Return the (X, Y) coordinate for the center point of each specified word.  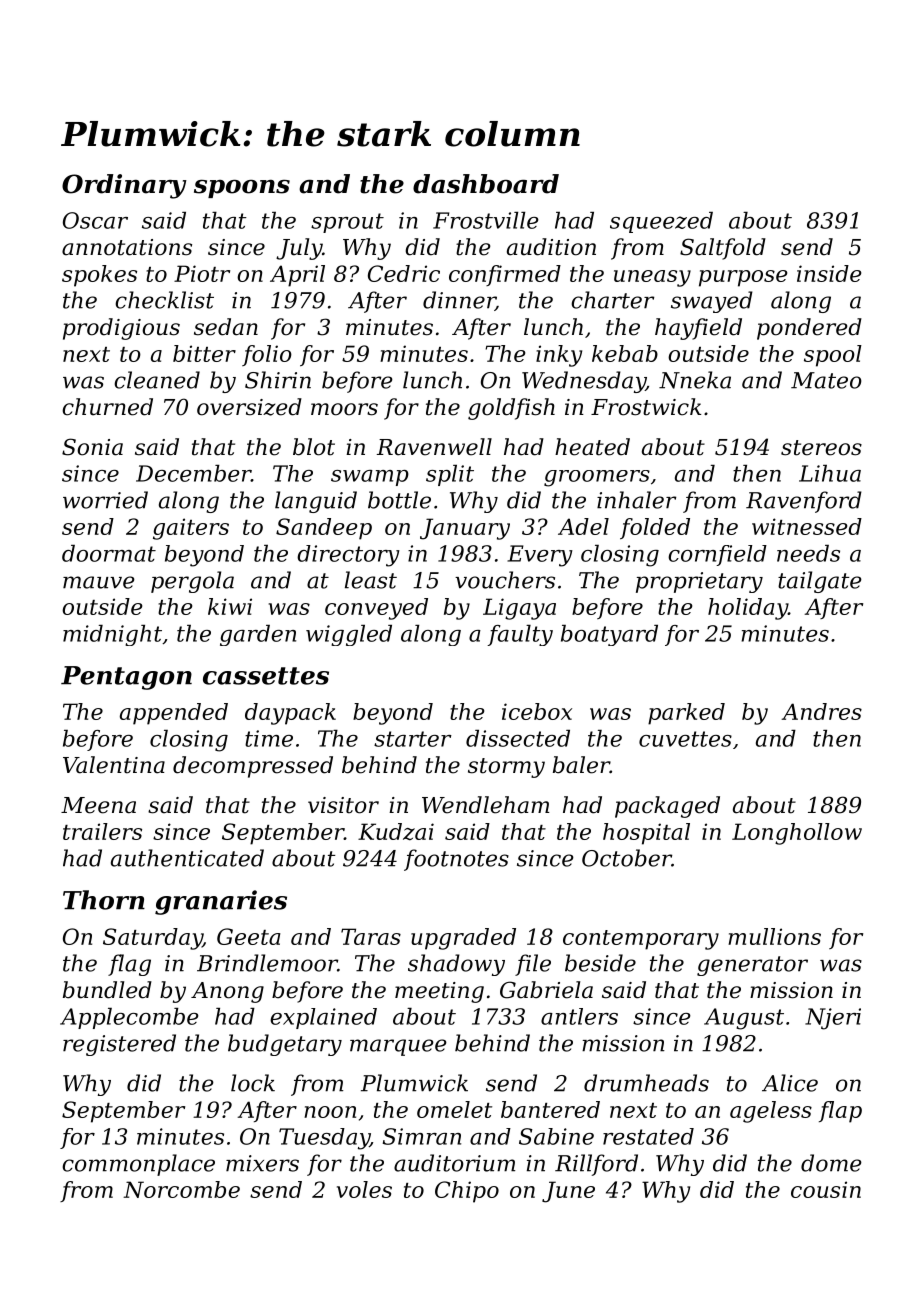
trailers (102, 831)
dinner (459, 301)
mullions (774, 936)
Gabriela (546, 990)
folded (655, 528)
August (744, 1019)
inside (829, 273)
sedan (226, 327)
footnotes (456, 860)
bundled (107, 990)
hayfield (698, 329)
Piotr (202, 273)
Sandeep (324, 529)
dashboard (486, 184)
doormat (109, 553)
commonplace (138, 1165)
